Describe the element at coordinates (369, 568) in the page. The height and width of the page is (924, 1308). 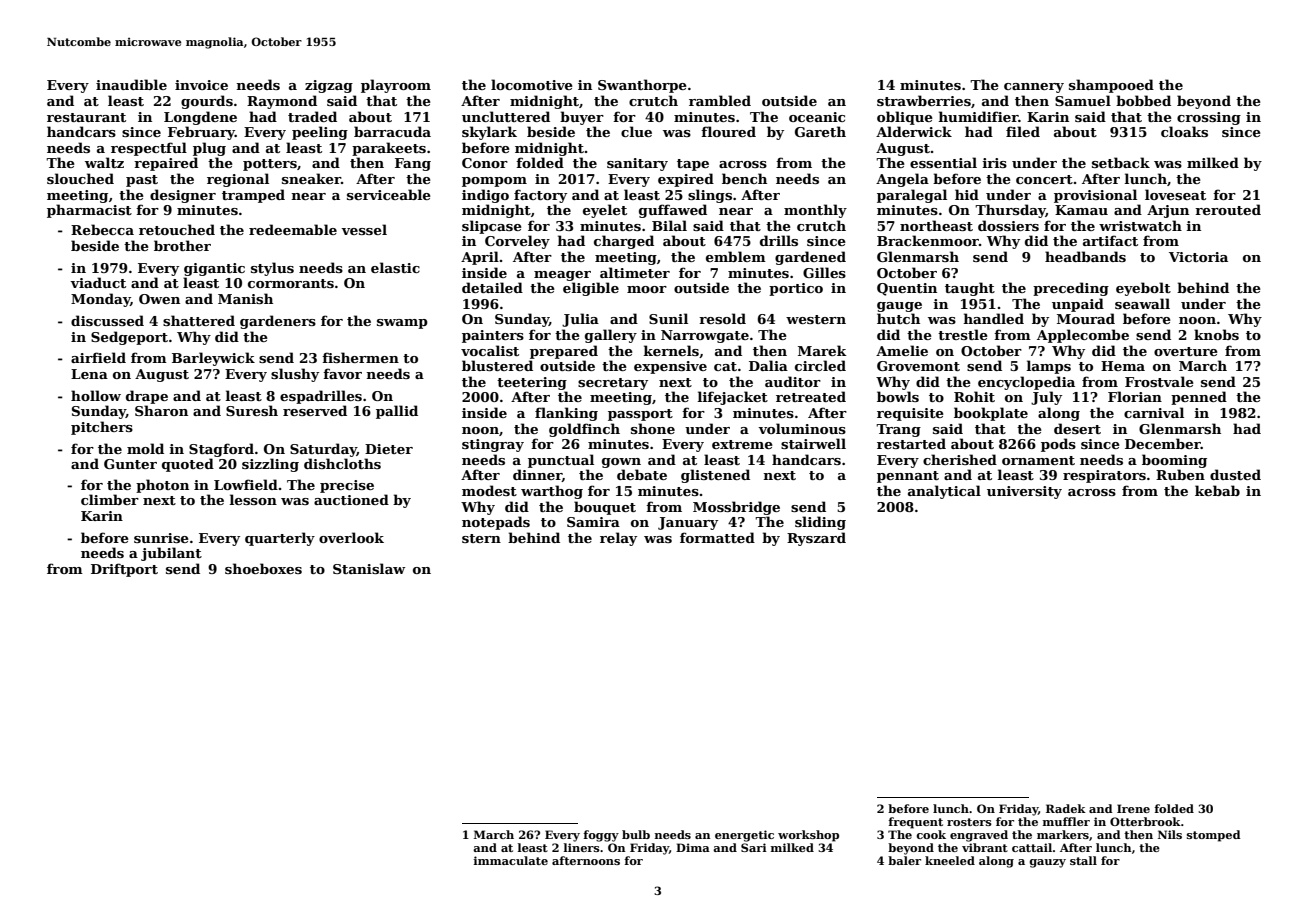
I see `Stanislaw` at that location.
